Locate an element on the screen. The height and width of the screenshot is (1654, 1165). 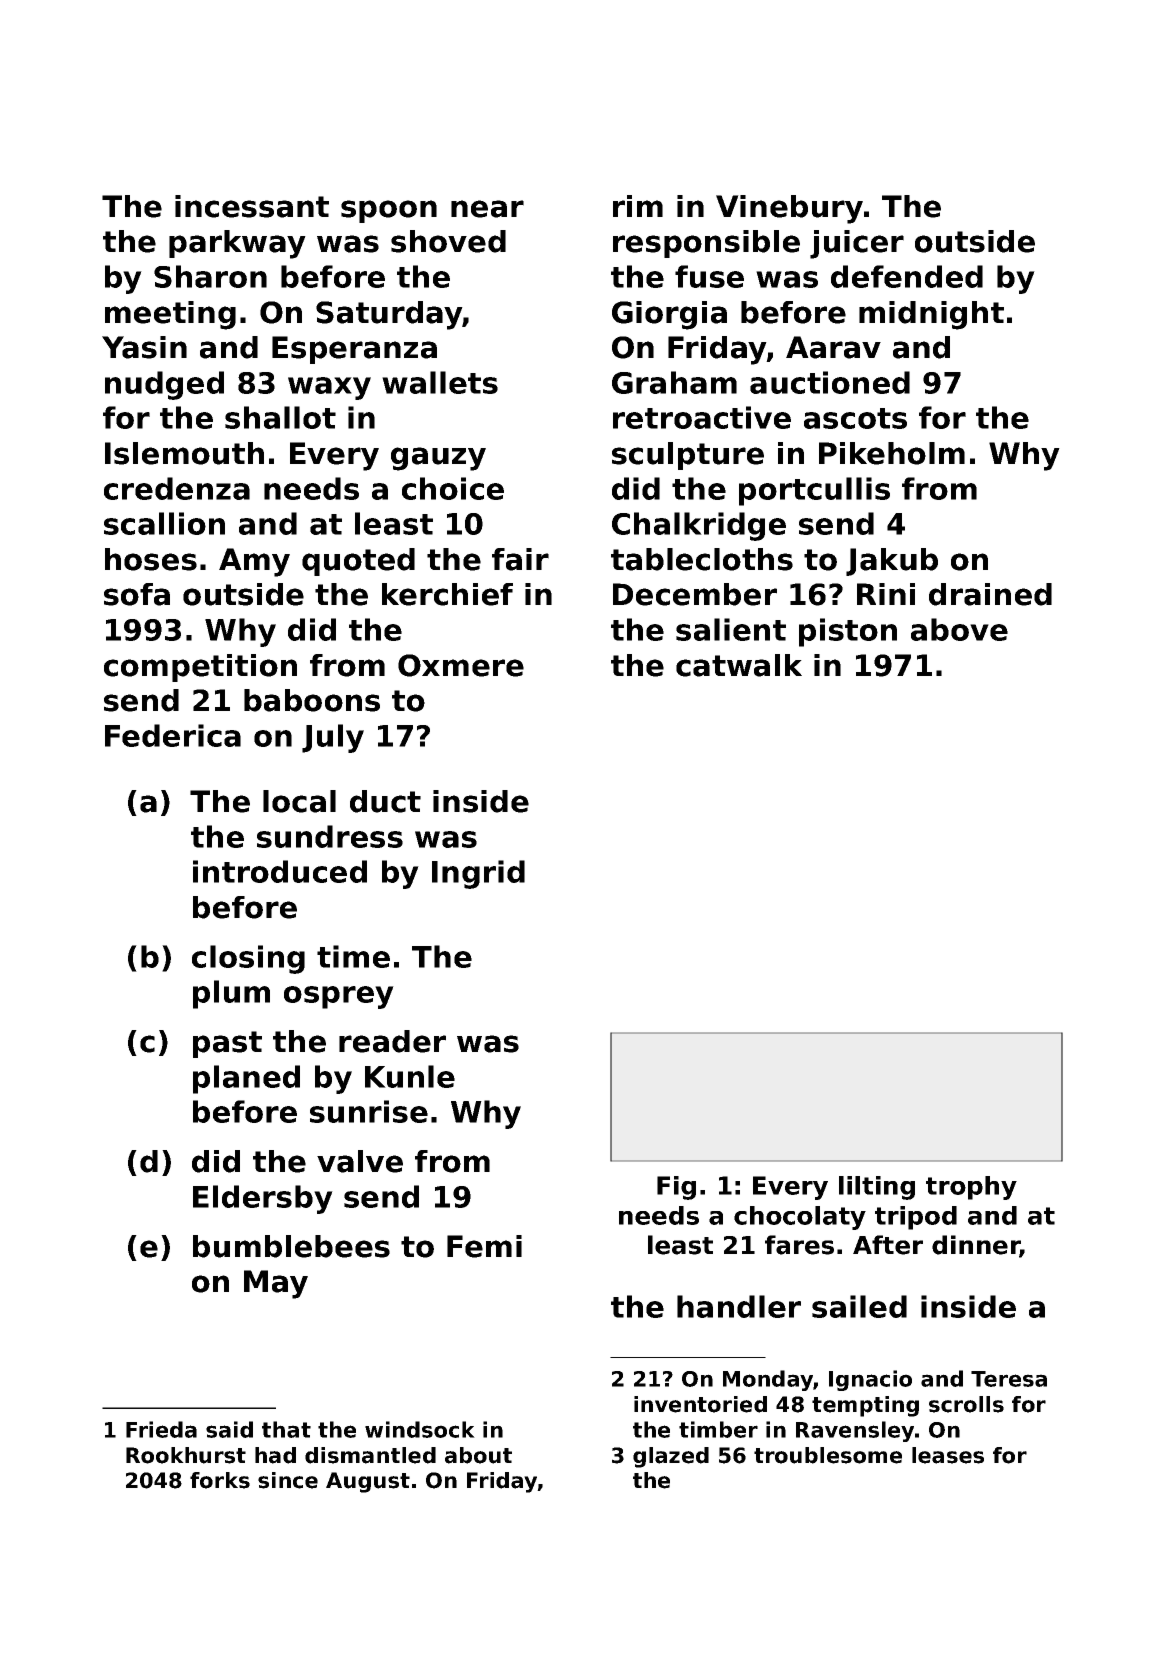
reader is located at coordinates (392, 1041).
